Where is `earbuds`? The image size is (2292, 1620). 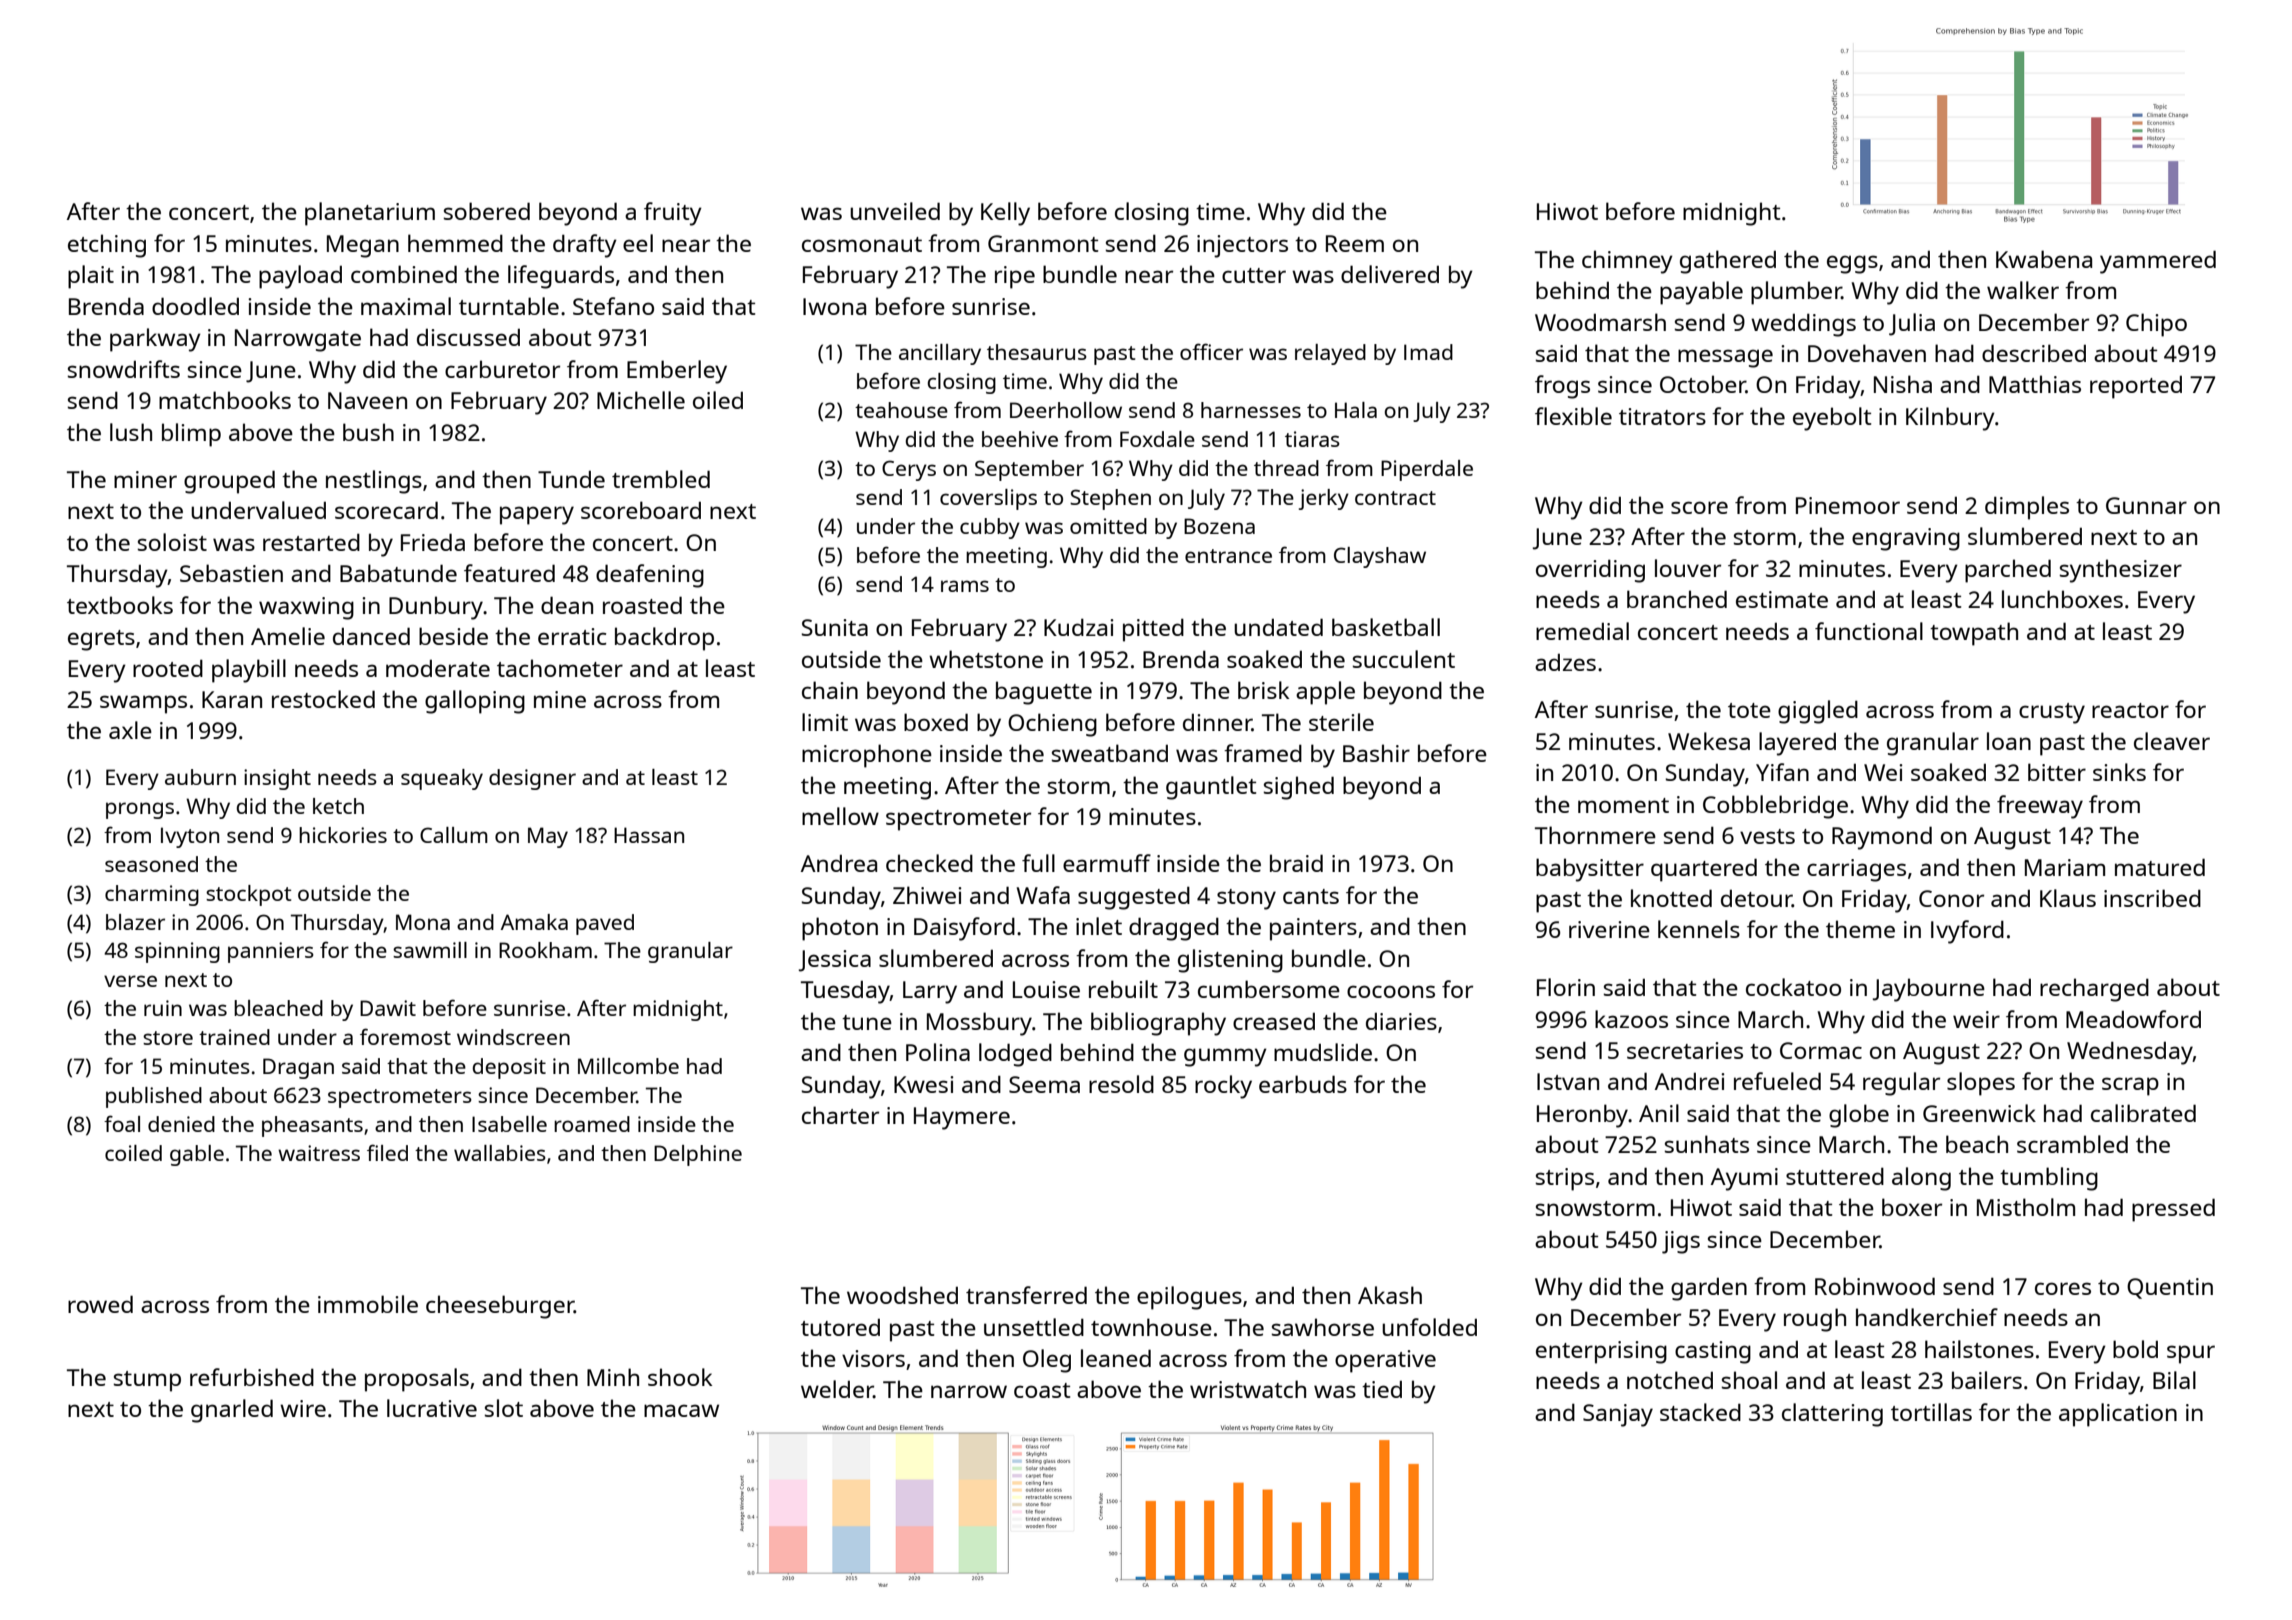 earbuds is located at coordinates (1303, 1084).
